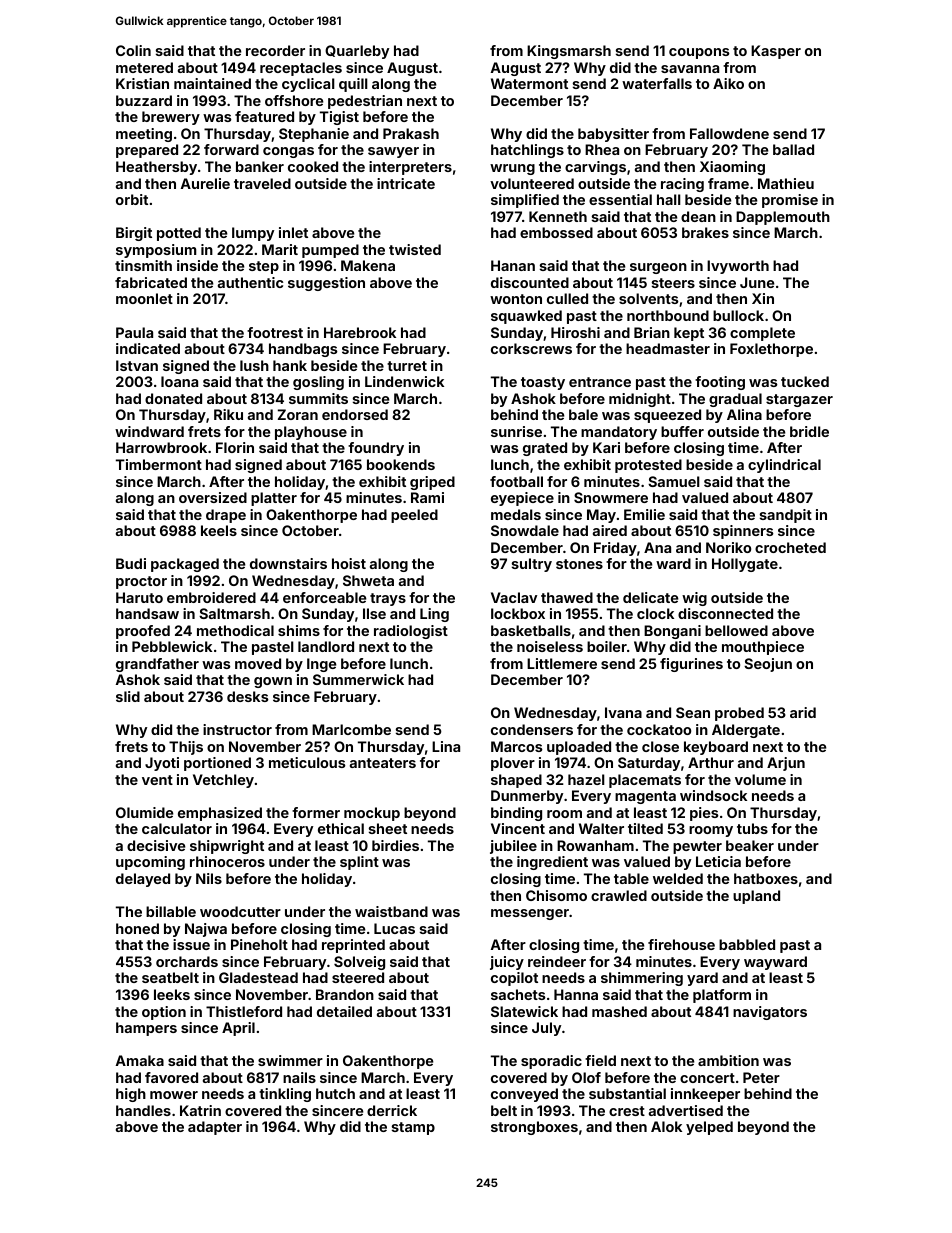  Describe the element at coordinates (411, 133) in the screenshot. I see `Prakash` at that location.
